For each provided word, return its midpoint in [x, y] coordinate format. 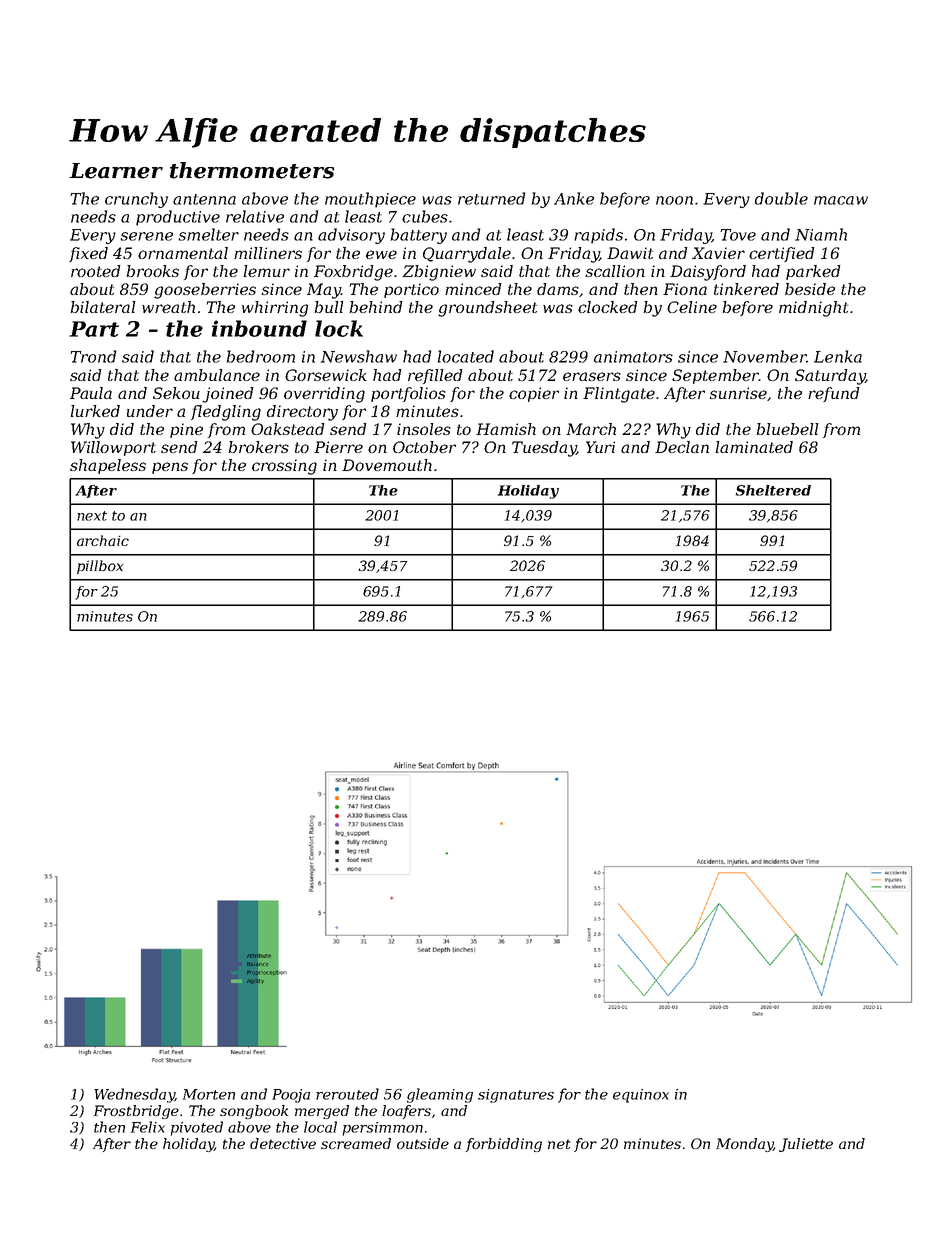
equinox [641, 1096]
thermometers [252, 170]
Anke [574, 198]
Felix [148, 1127]
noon [674, 200]
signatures [516, 1096]
